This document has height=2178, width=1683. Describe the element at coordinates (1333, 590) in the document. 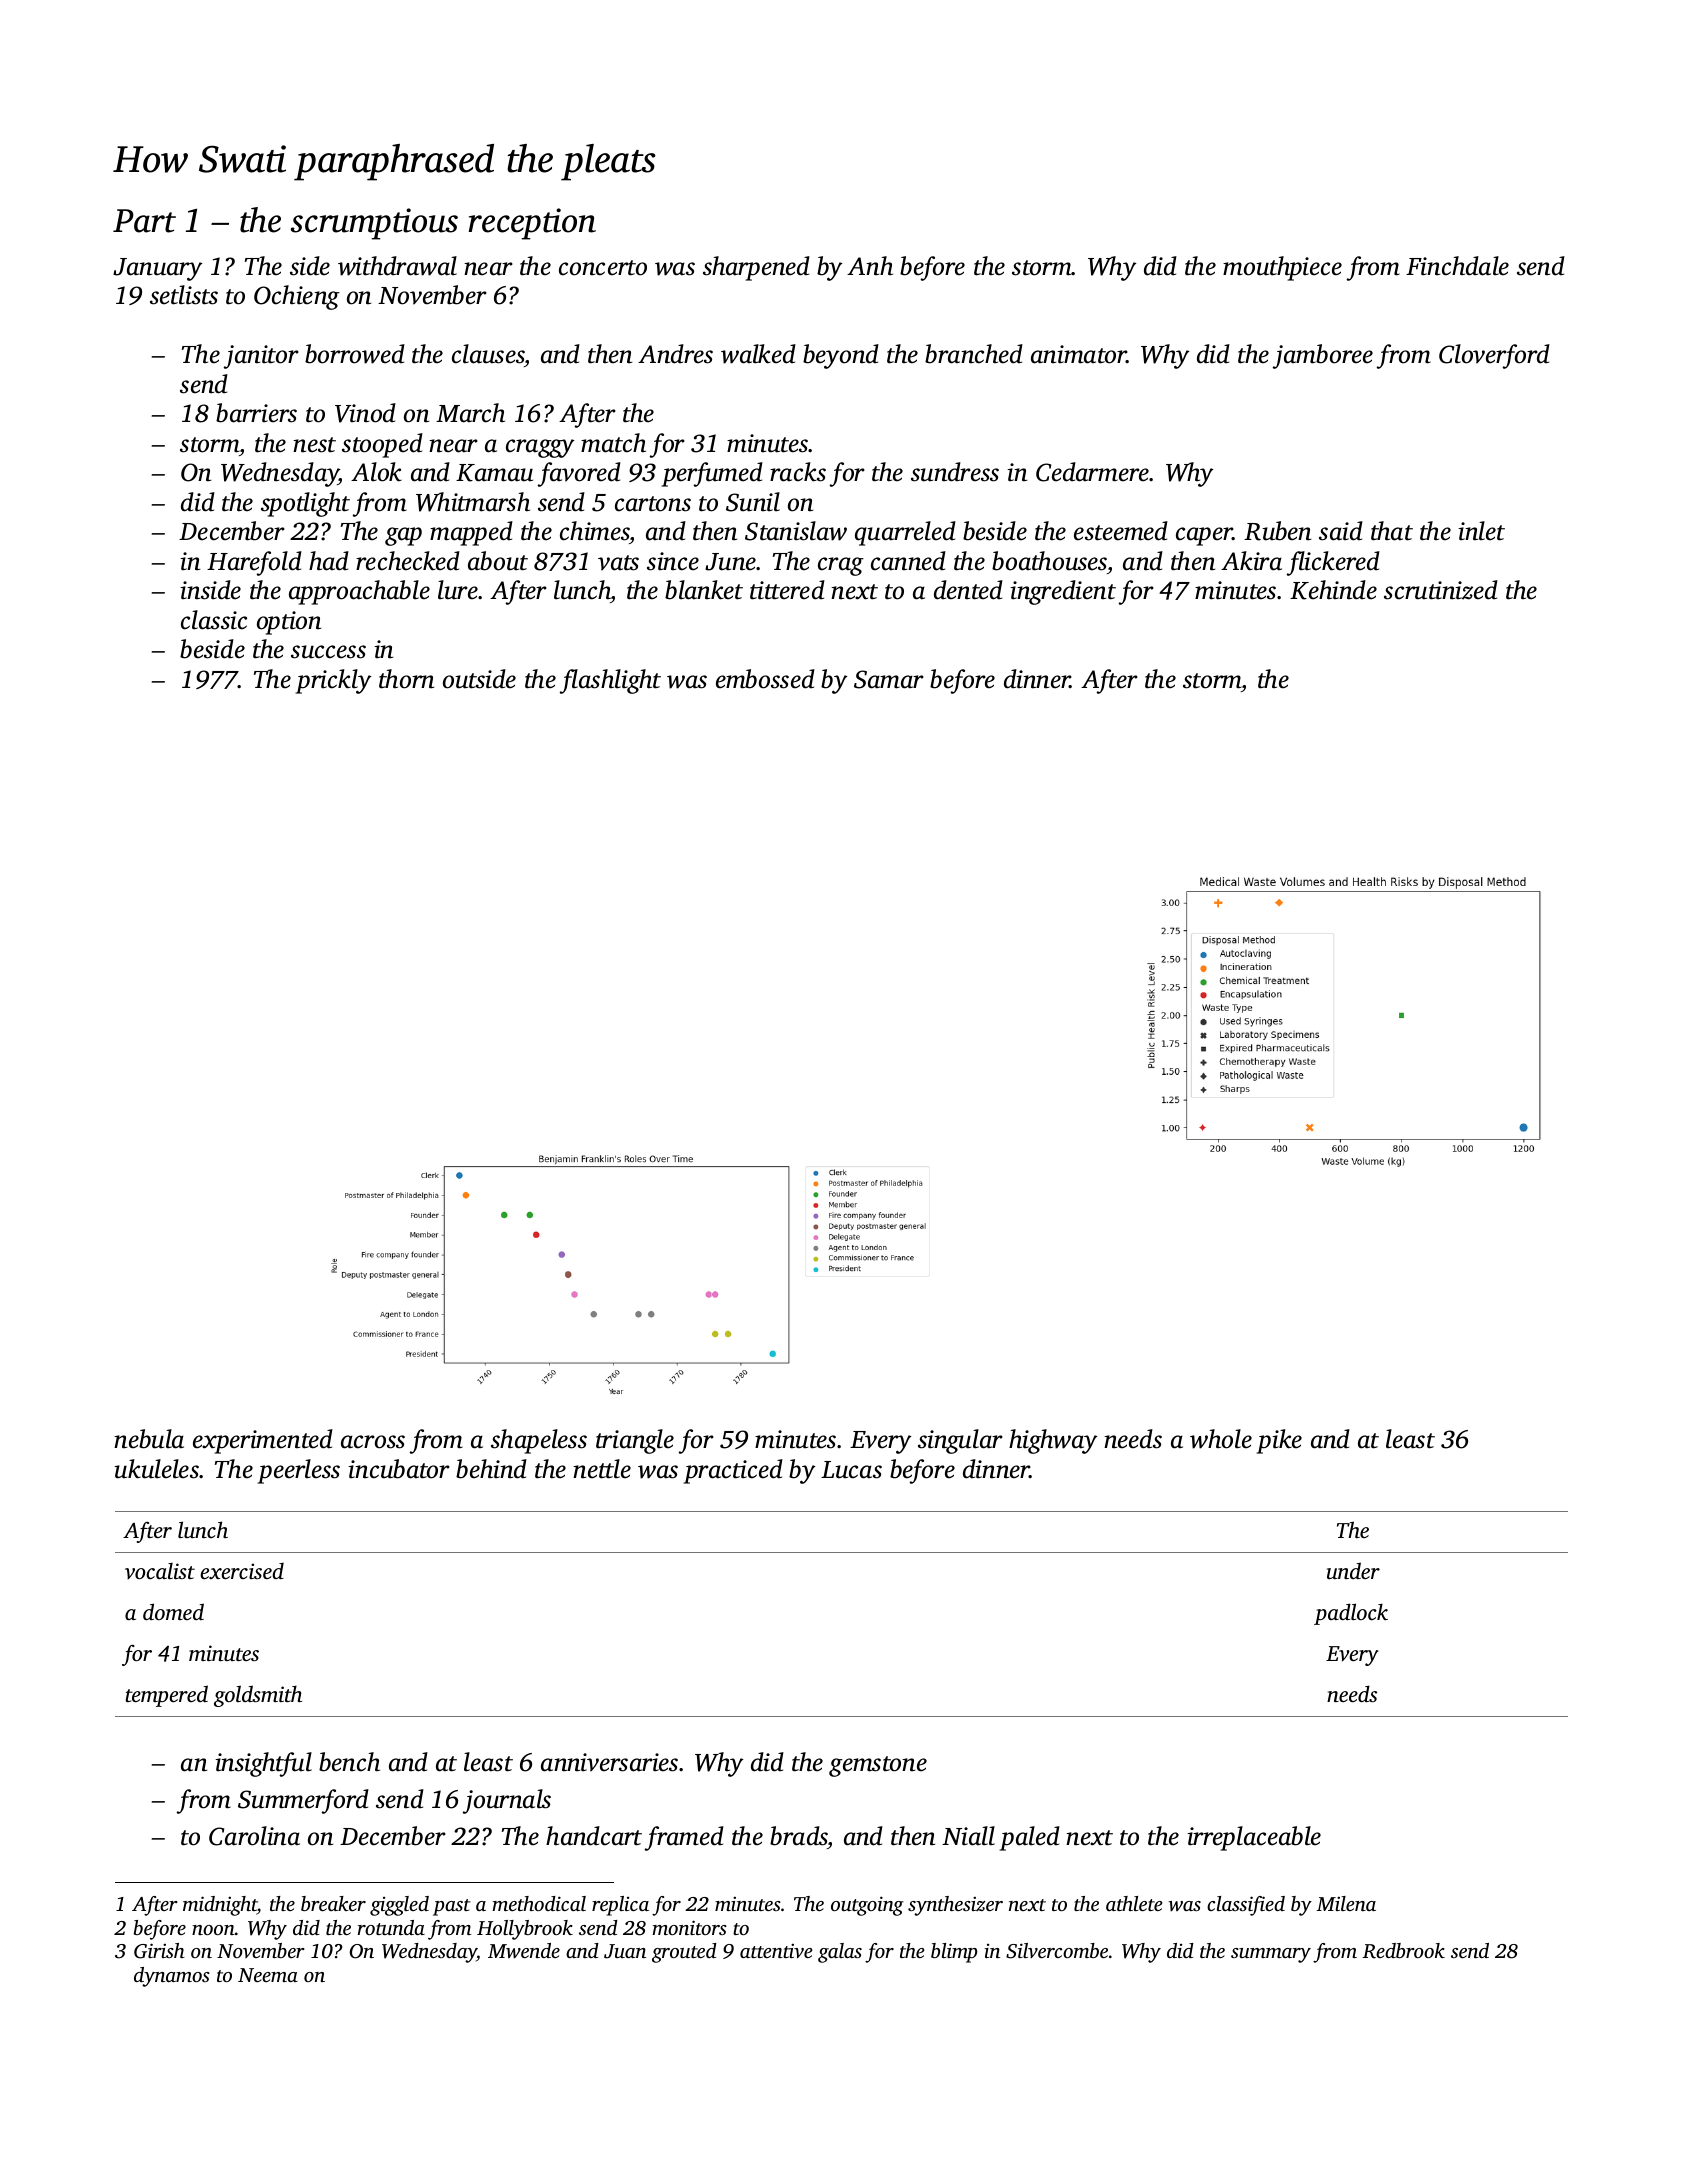

I see `Kehinde` at that location.
